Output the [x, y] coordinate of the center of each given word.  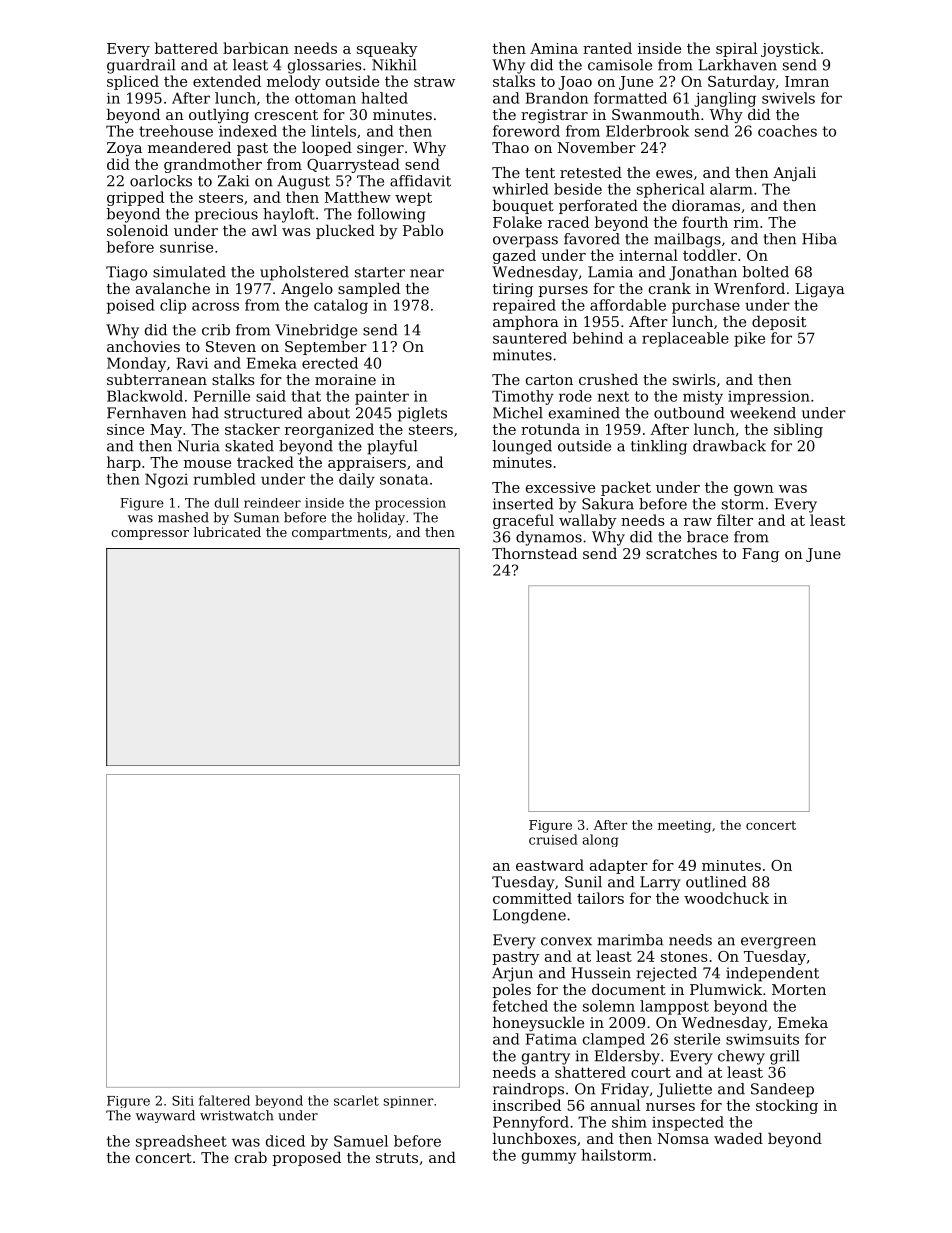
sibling [798, 430]
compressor [150, 535]
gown [754, 490]
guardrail [141, 66]
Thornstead [534, 553]
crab [251, 1157]
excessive [560, 487]
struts [397, 1158]
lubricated [227, 532]
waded [738, 1138]
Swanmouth [656, 114]
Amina [554, 48]
